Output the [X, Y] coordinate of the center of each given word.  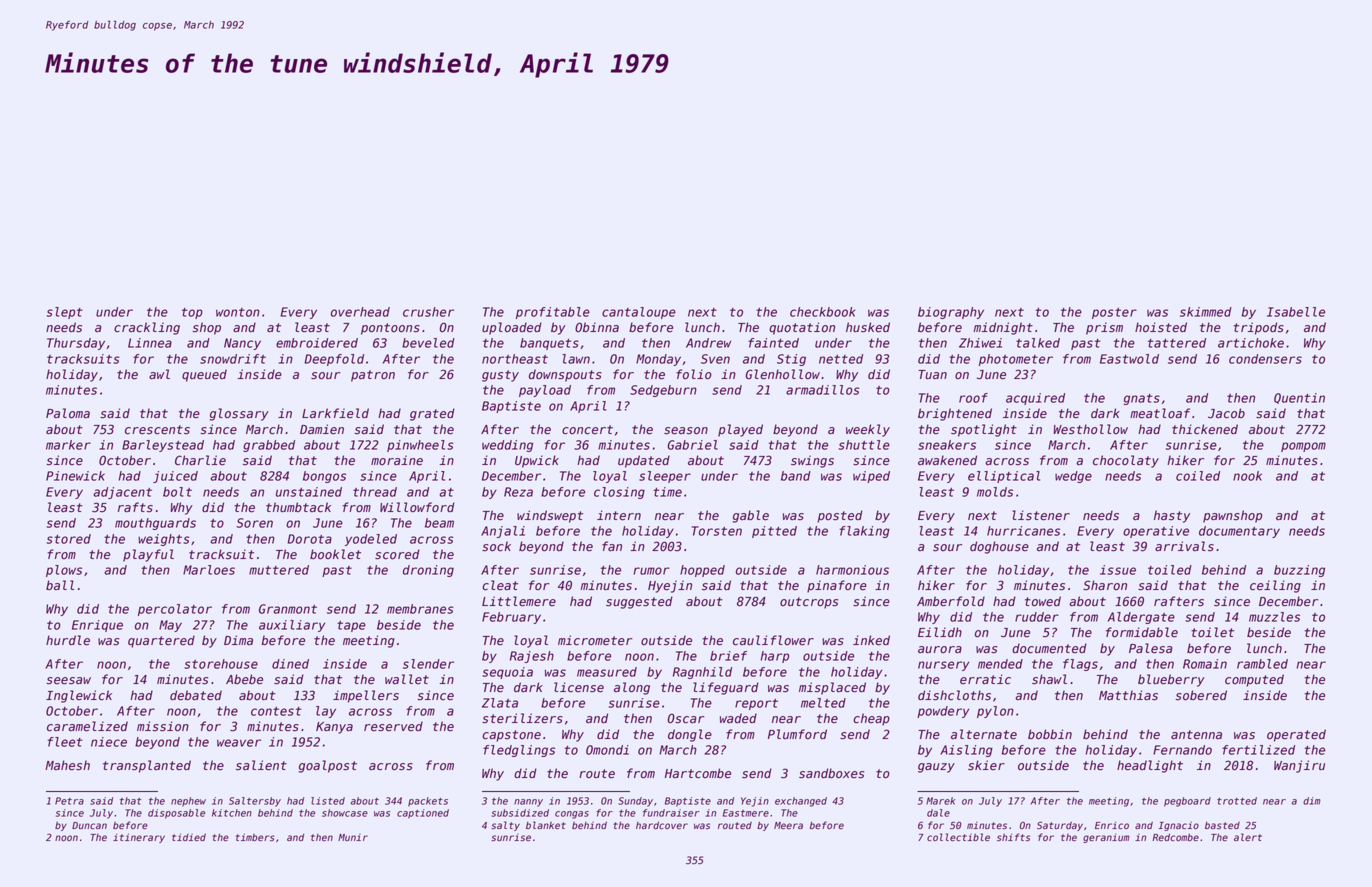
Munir [353, 837]
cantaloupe [639, 313]
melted [823, 703]
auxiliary [292, 626]
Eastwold [1129, 359]
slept [65, 313]
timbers [255, 837]
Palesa [1151, 648]
